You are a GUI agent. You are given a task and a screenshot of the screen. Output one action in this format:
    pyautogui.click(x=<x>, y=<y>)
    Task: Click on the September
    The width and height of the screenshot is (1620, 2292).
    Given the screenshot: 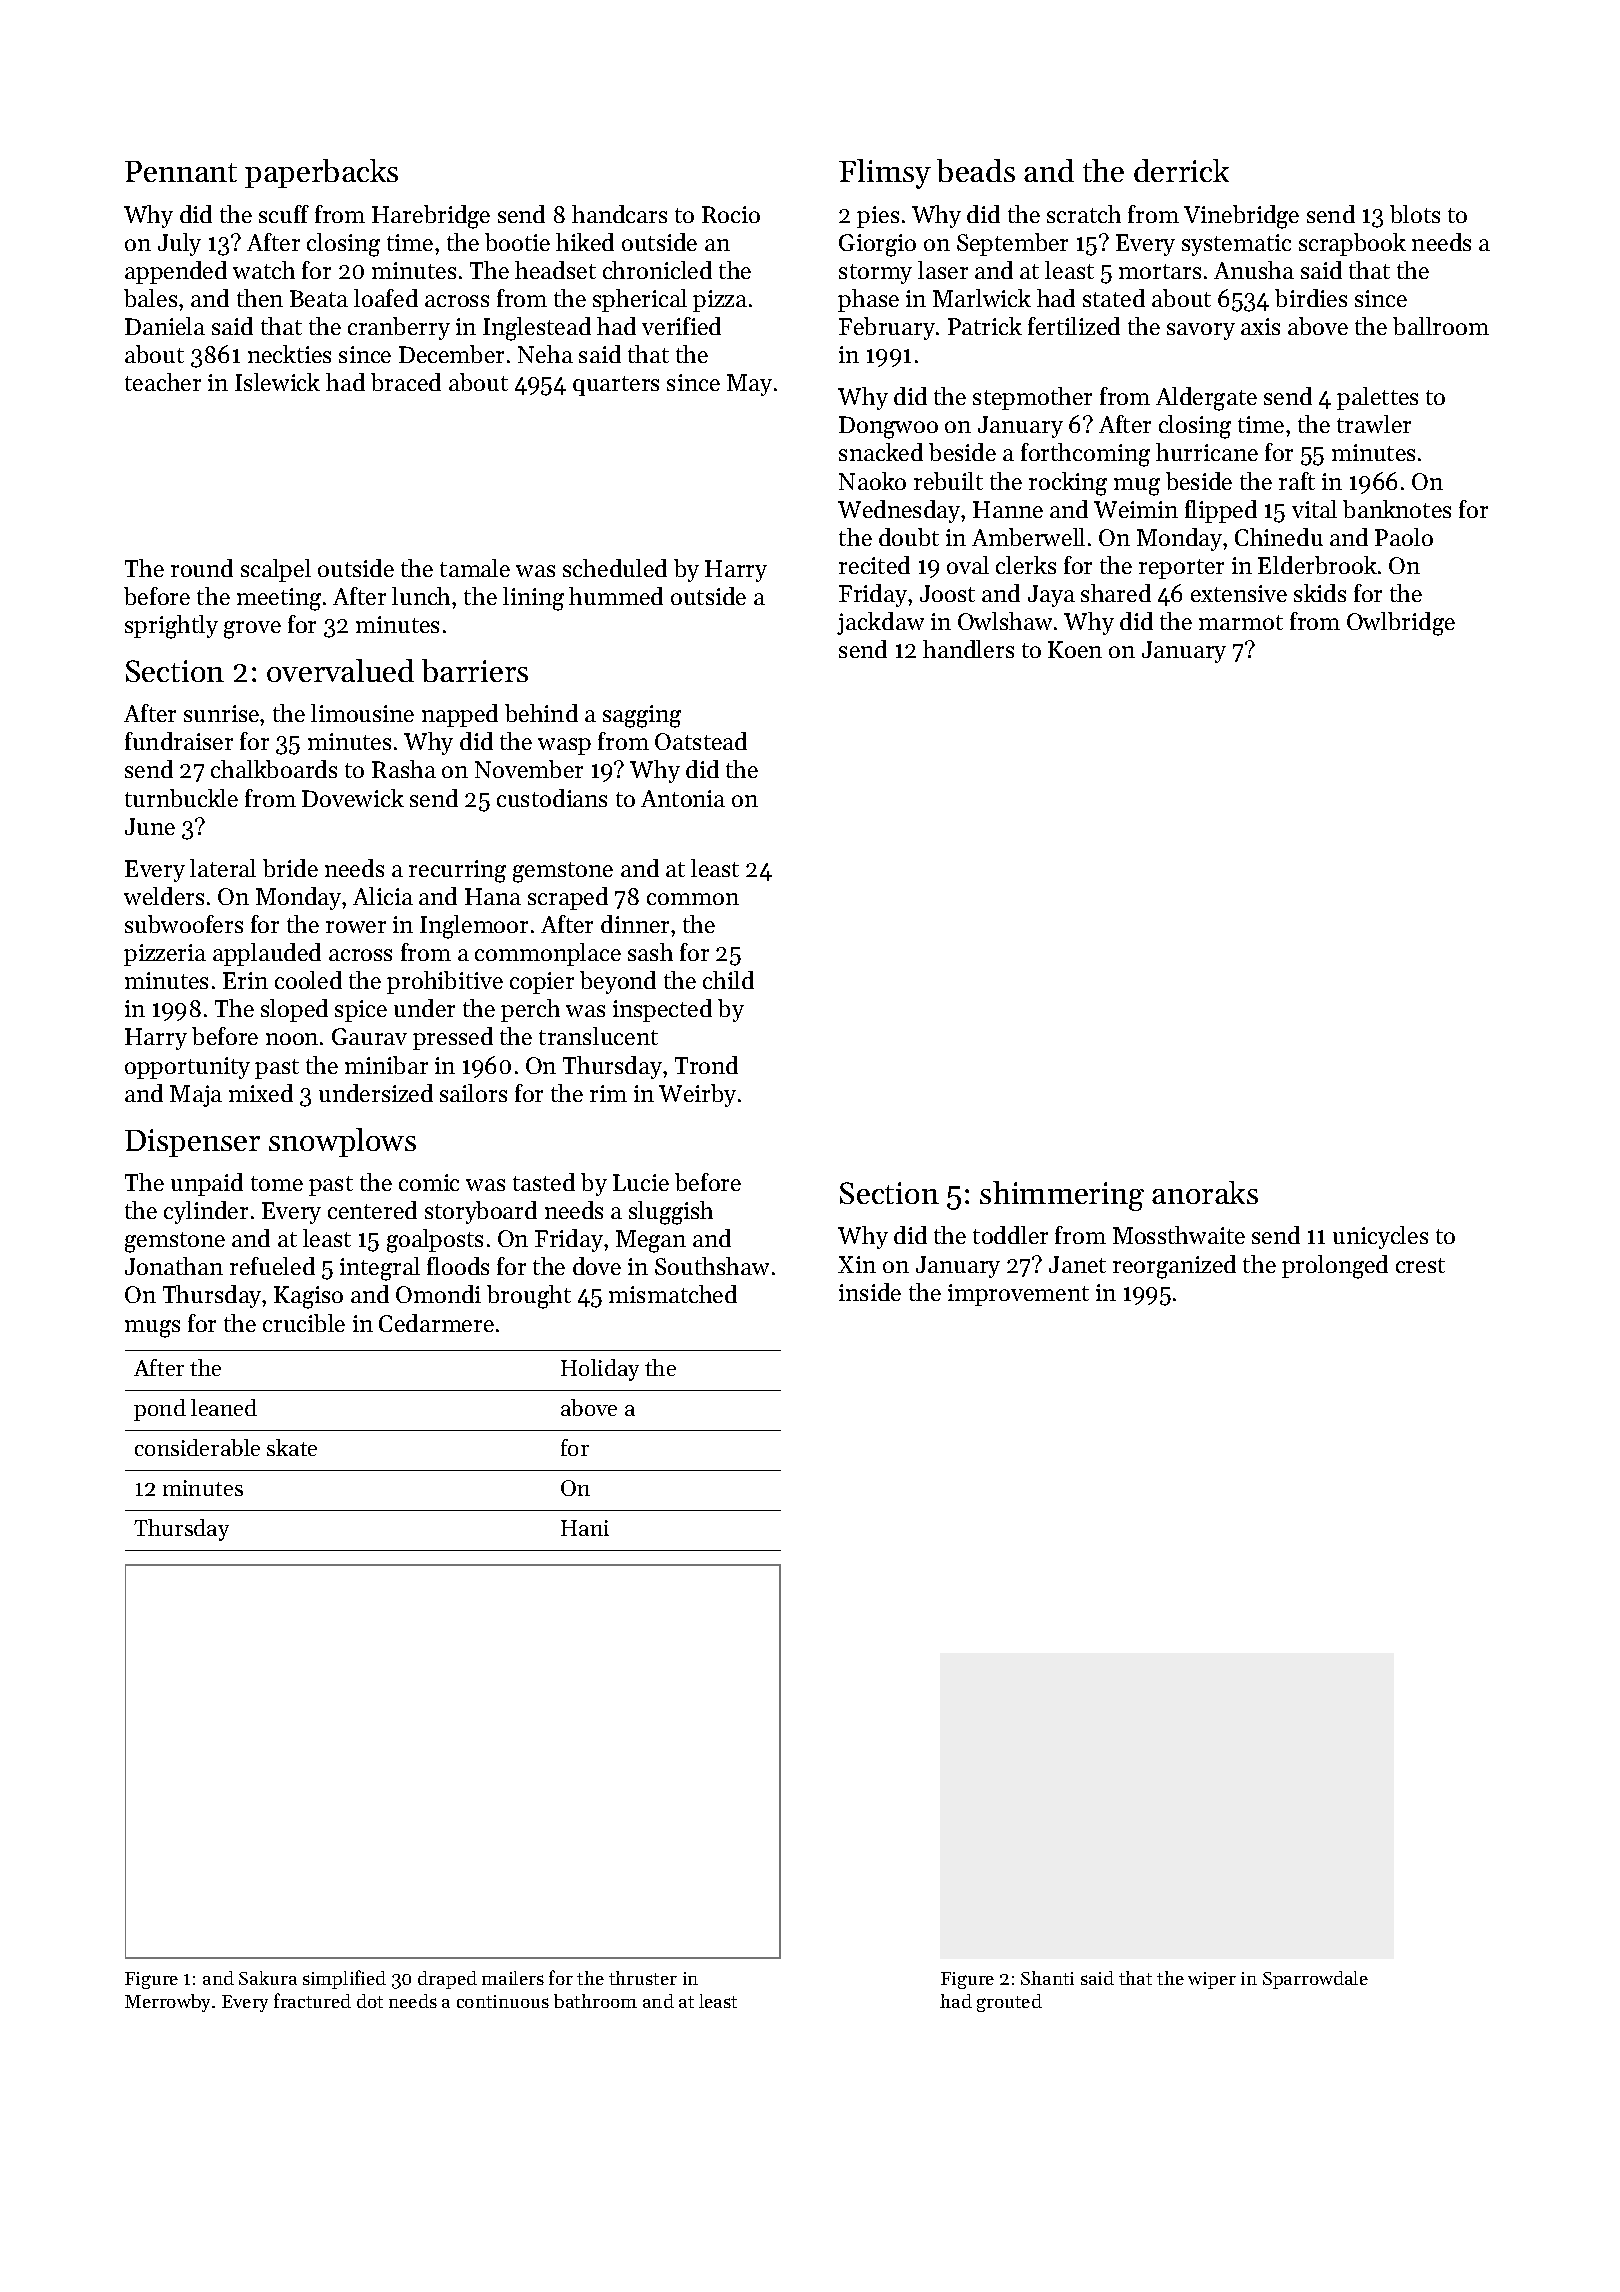 What is the action you would take?
    pyautogui.click(x=1012, y=244)
